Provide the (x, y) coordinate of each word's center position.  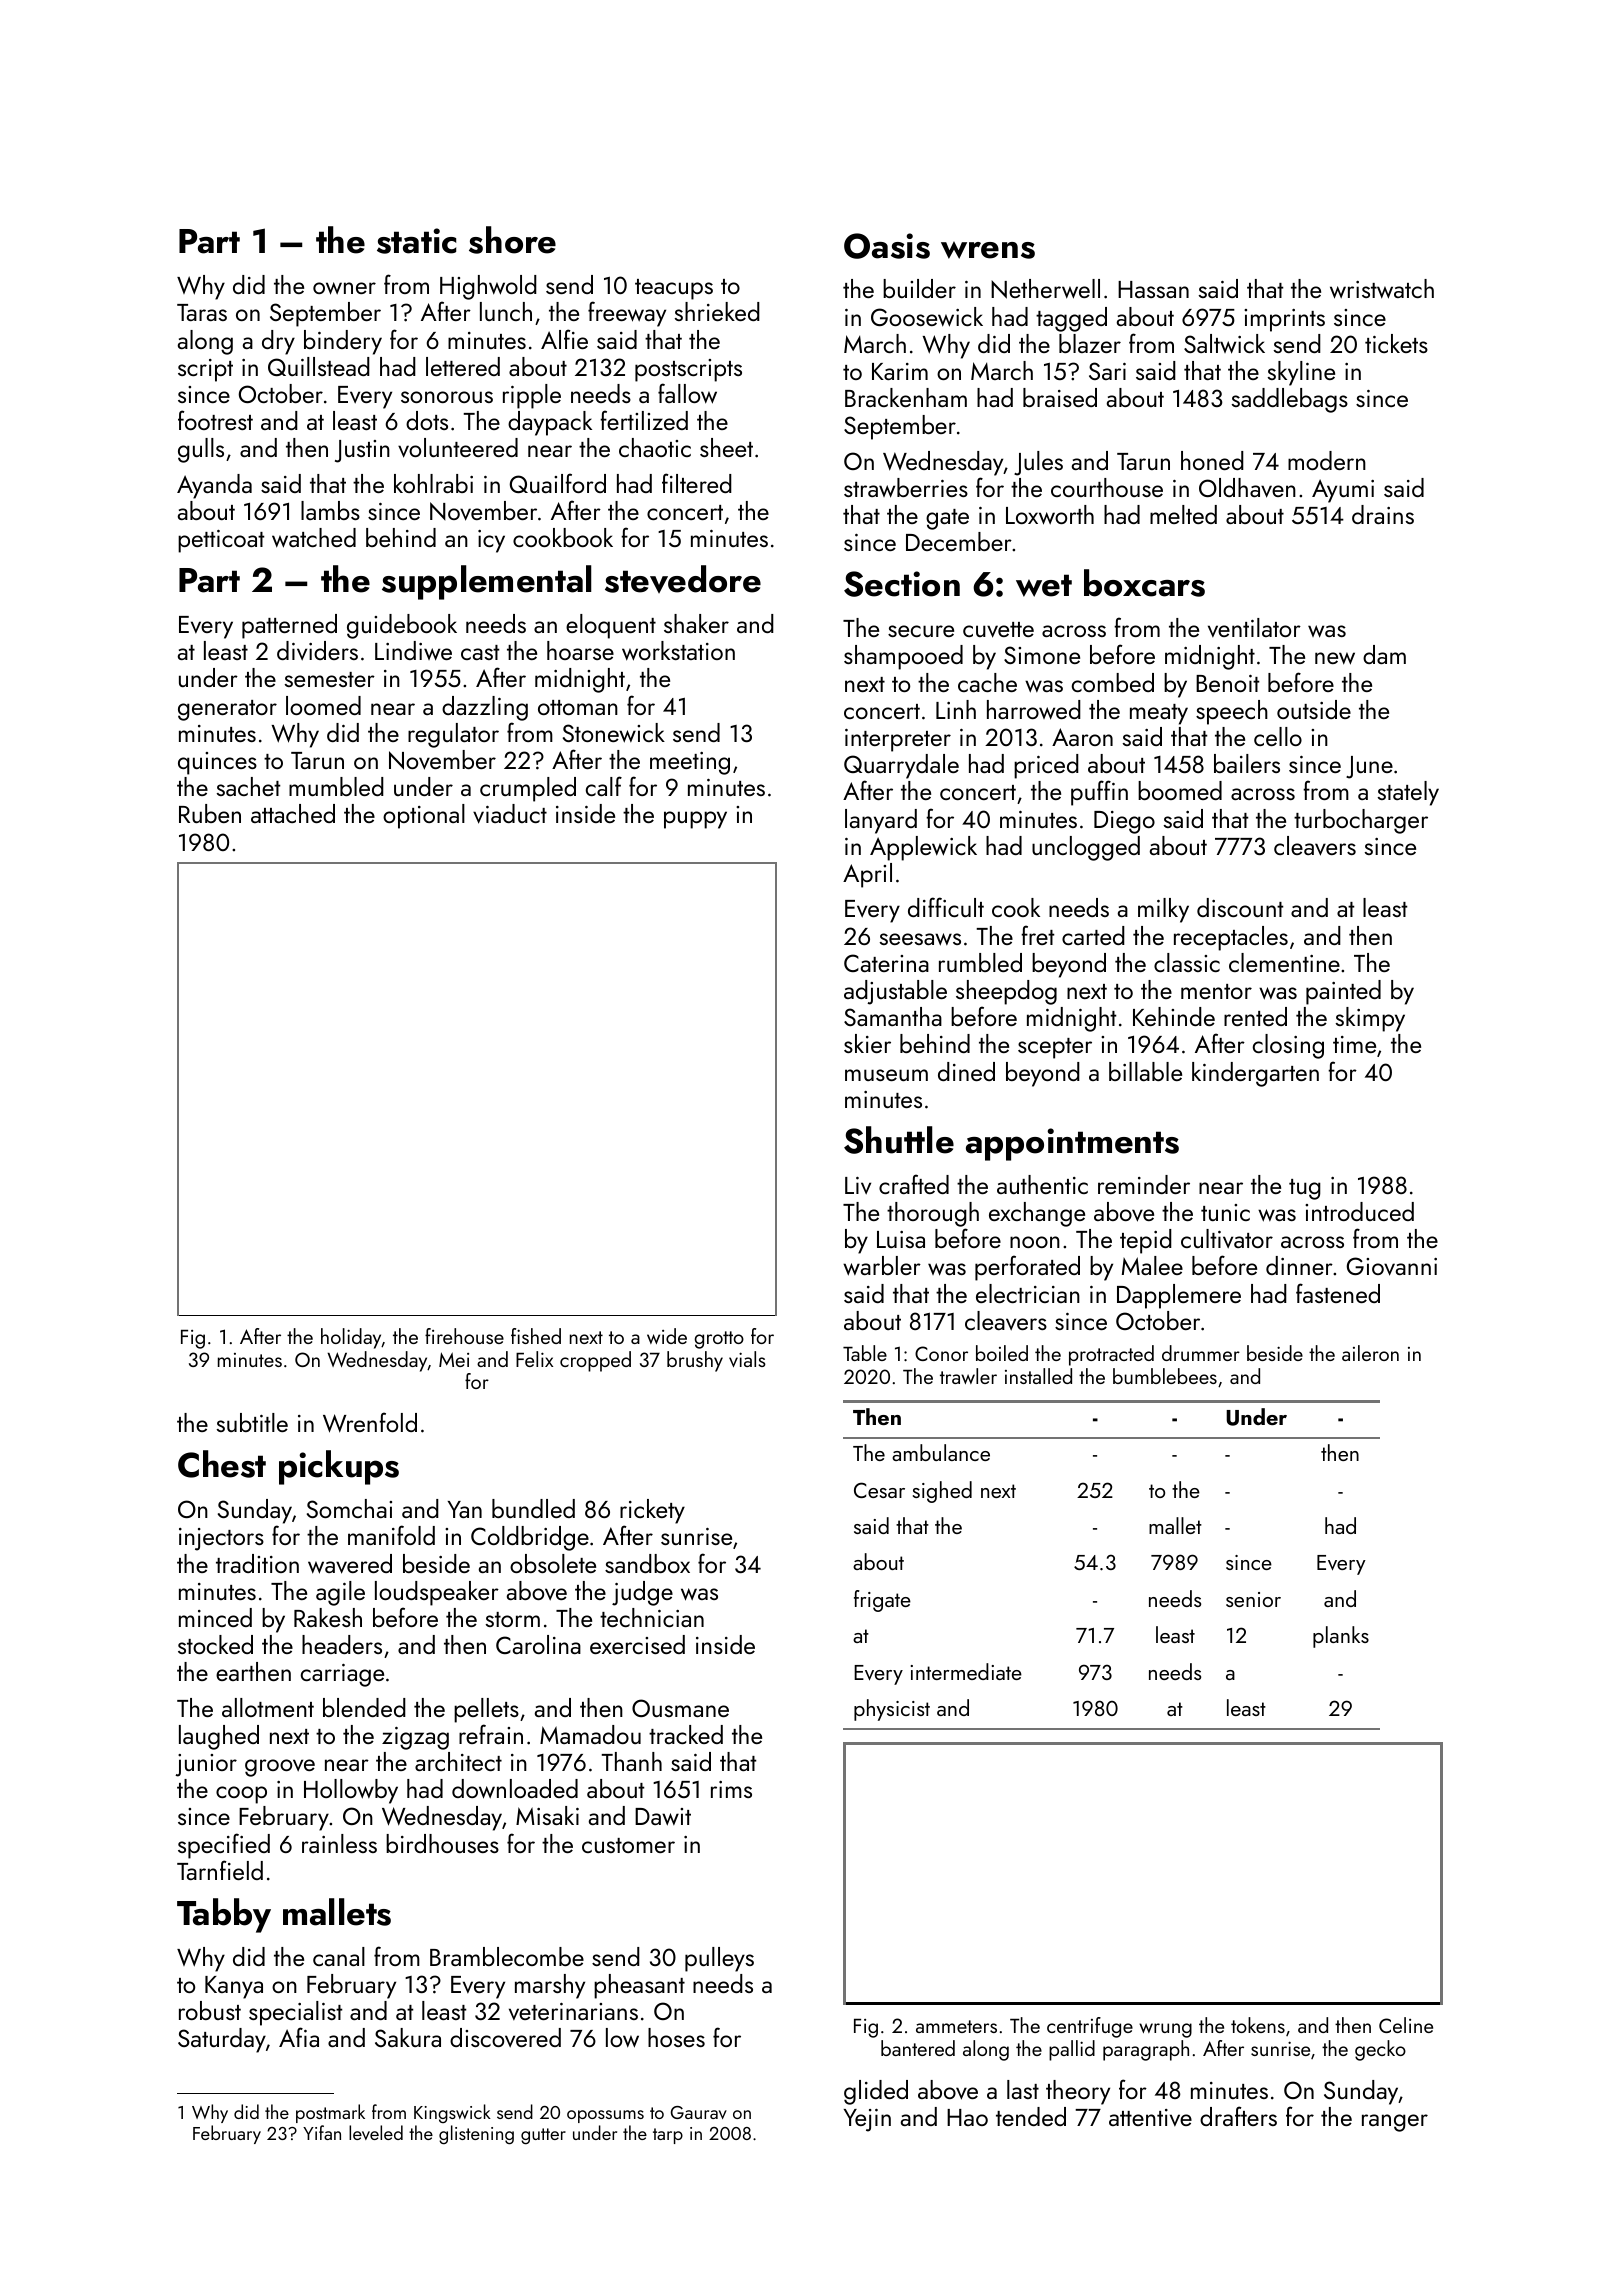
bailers (1247, 763)
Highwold (488, 287)
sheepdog (1006, 992)
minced (215, 1617)
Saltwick (1224, 344)
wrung (1165, 2030)
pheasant (639, 1986)
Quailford (558, 483)
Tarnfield (220, 1870)
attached (293, 813)
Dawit (663, 1817)
